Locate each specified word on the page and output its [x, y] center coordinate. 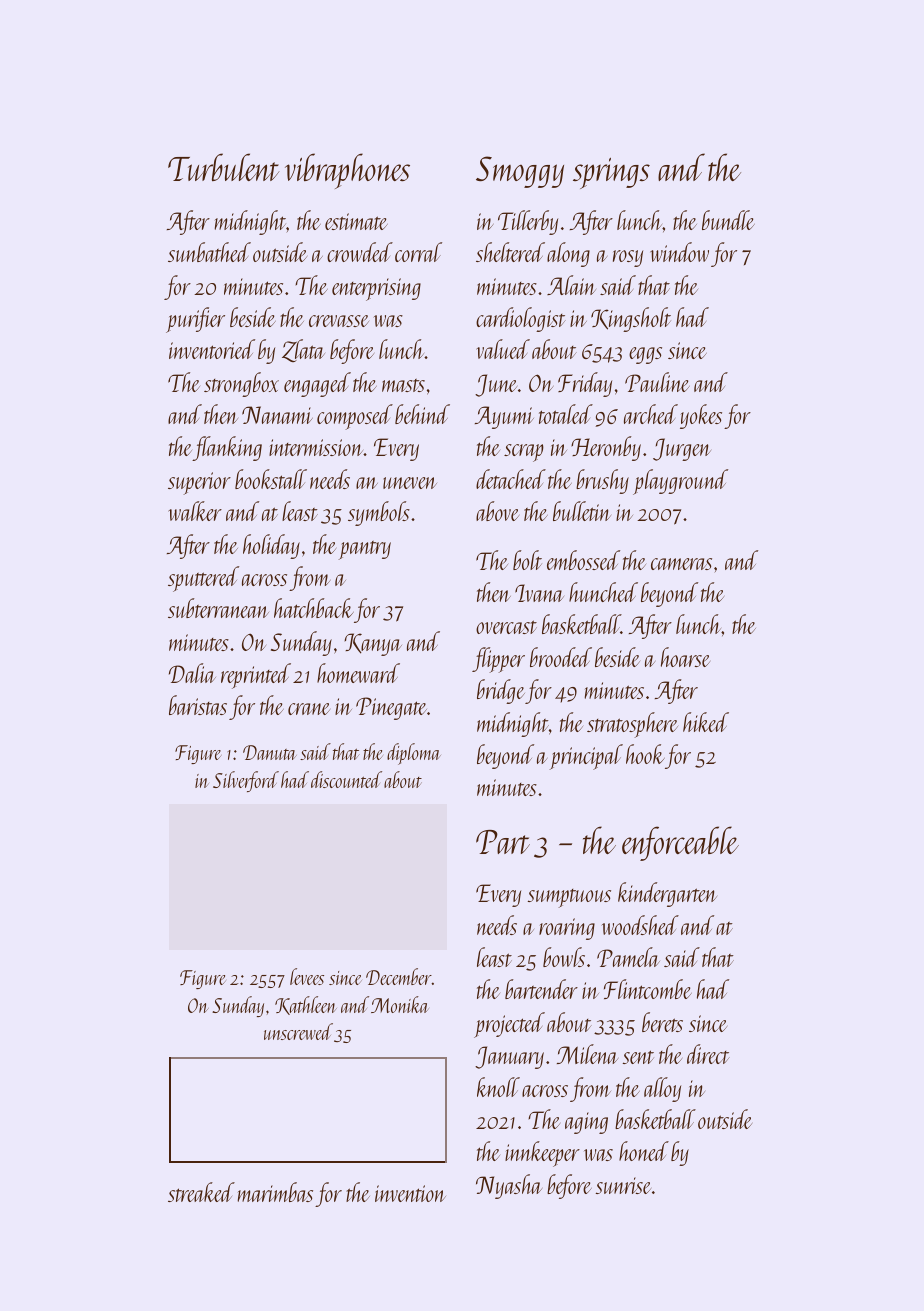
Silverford [246, 781]
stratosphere [632, 725]
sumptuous [569, 898]
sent [638, 1057]
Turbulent [223, 167]
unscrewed [298, 1031]
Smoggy [520, 172]
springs [611, 173]
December [399, 976]
